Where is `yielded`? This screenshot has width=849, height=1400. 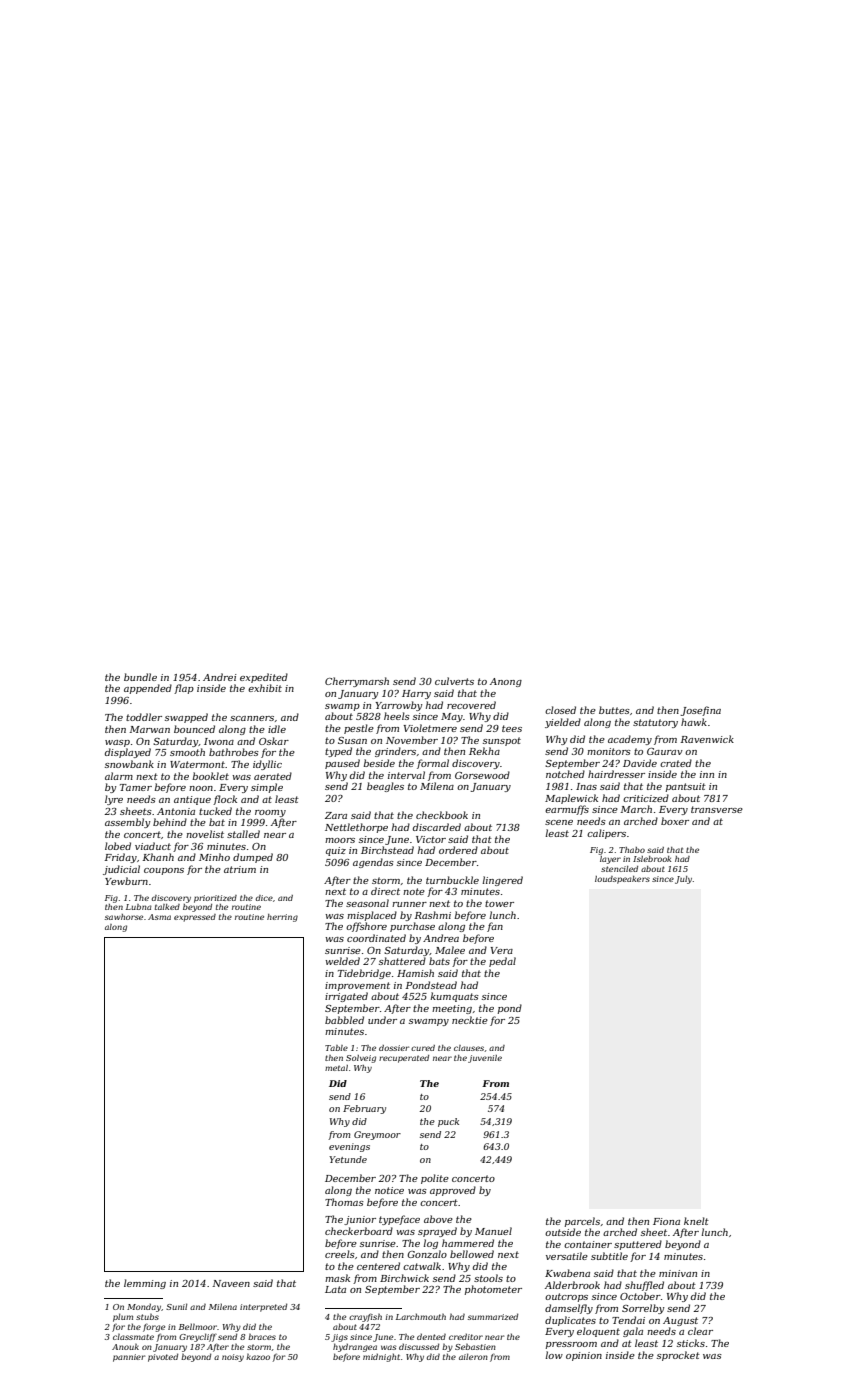 yielded is located at coordinates (563, 723).
